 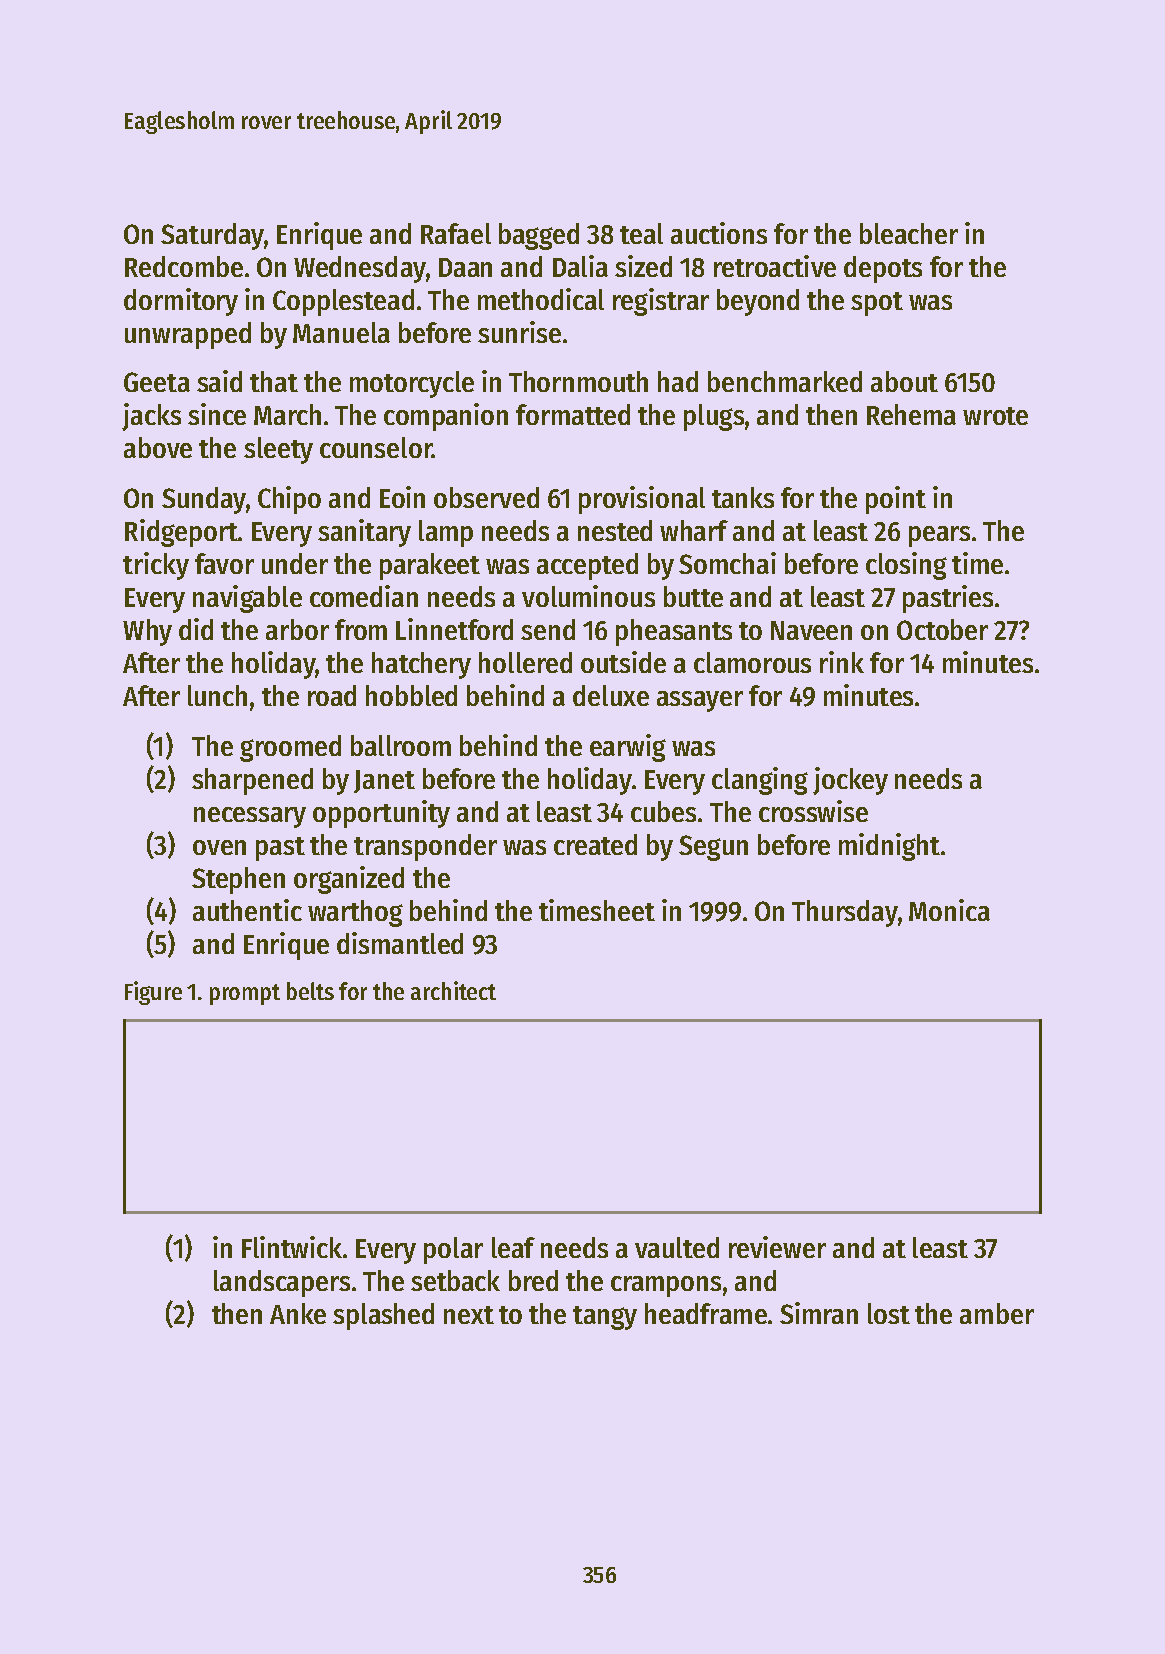 I want to click on dismantled, so click(x=400, y=943).
